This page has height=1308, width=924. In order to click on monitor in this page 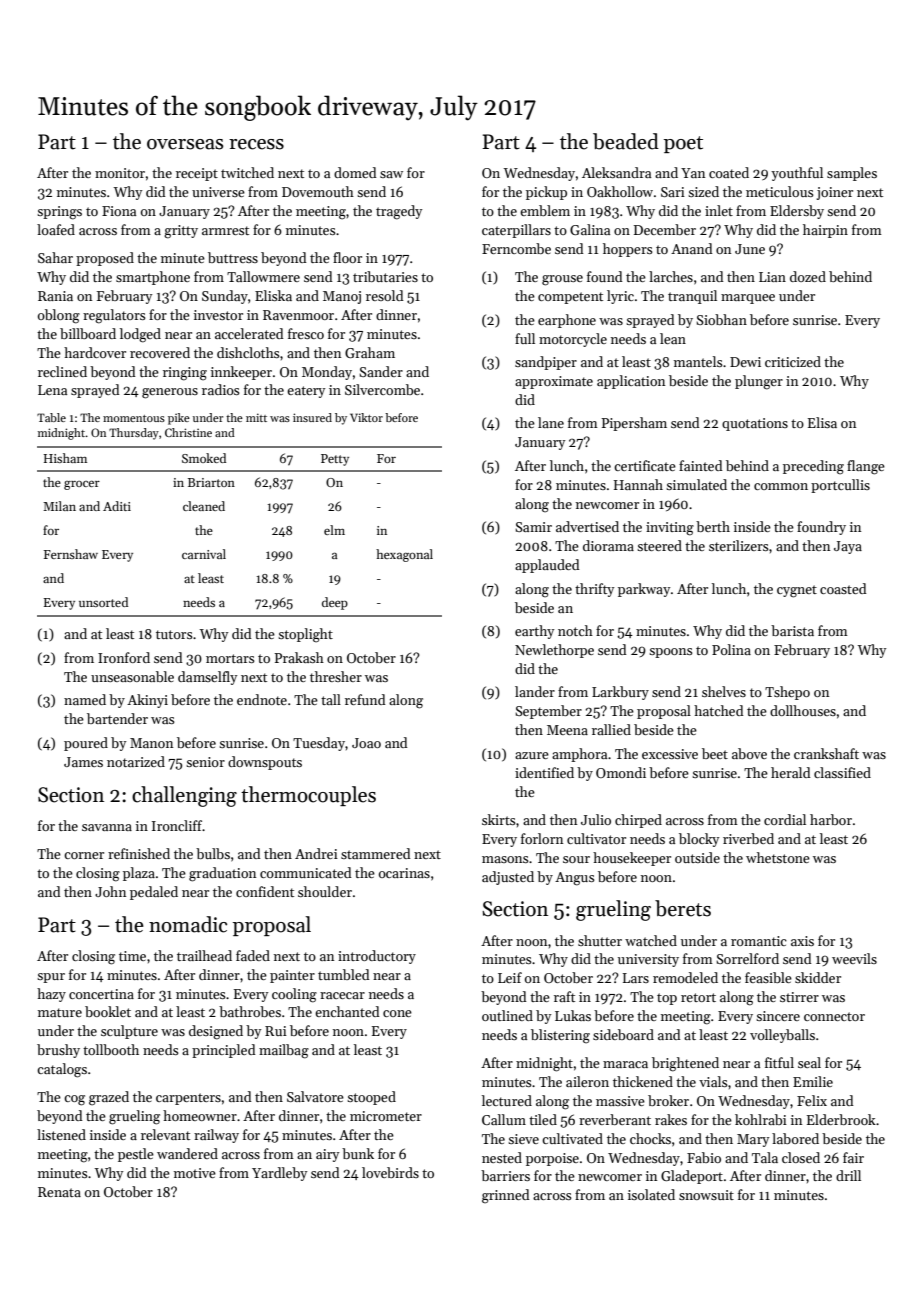, I will do `click(120, 173)`.
